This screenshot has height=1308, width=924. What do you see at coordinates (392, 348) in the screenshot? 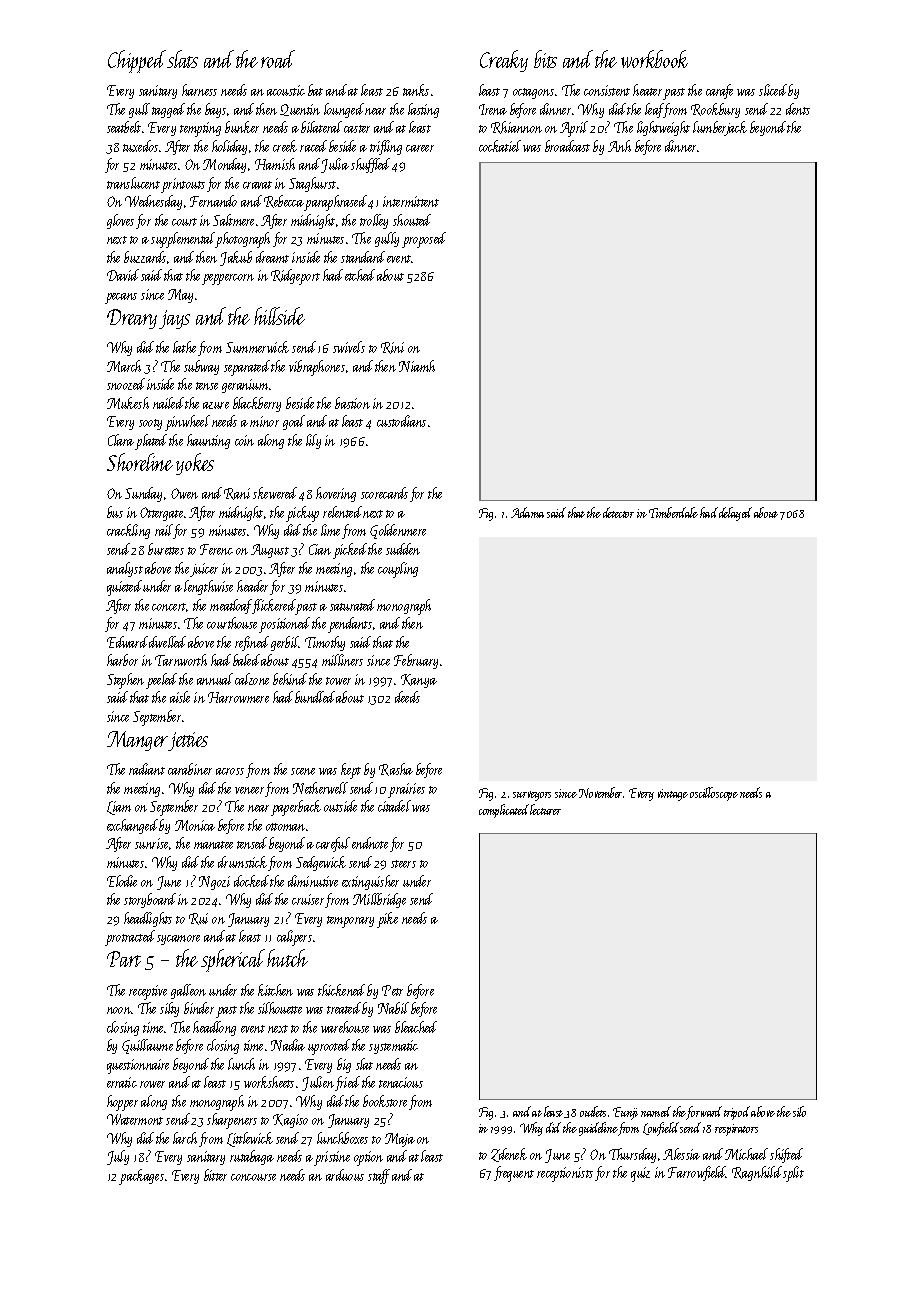
I see `Rini` at bounding box center [392, 348].
